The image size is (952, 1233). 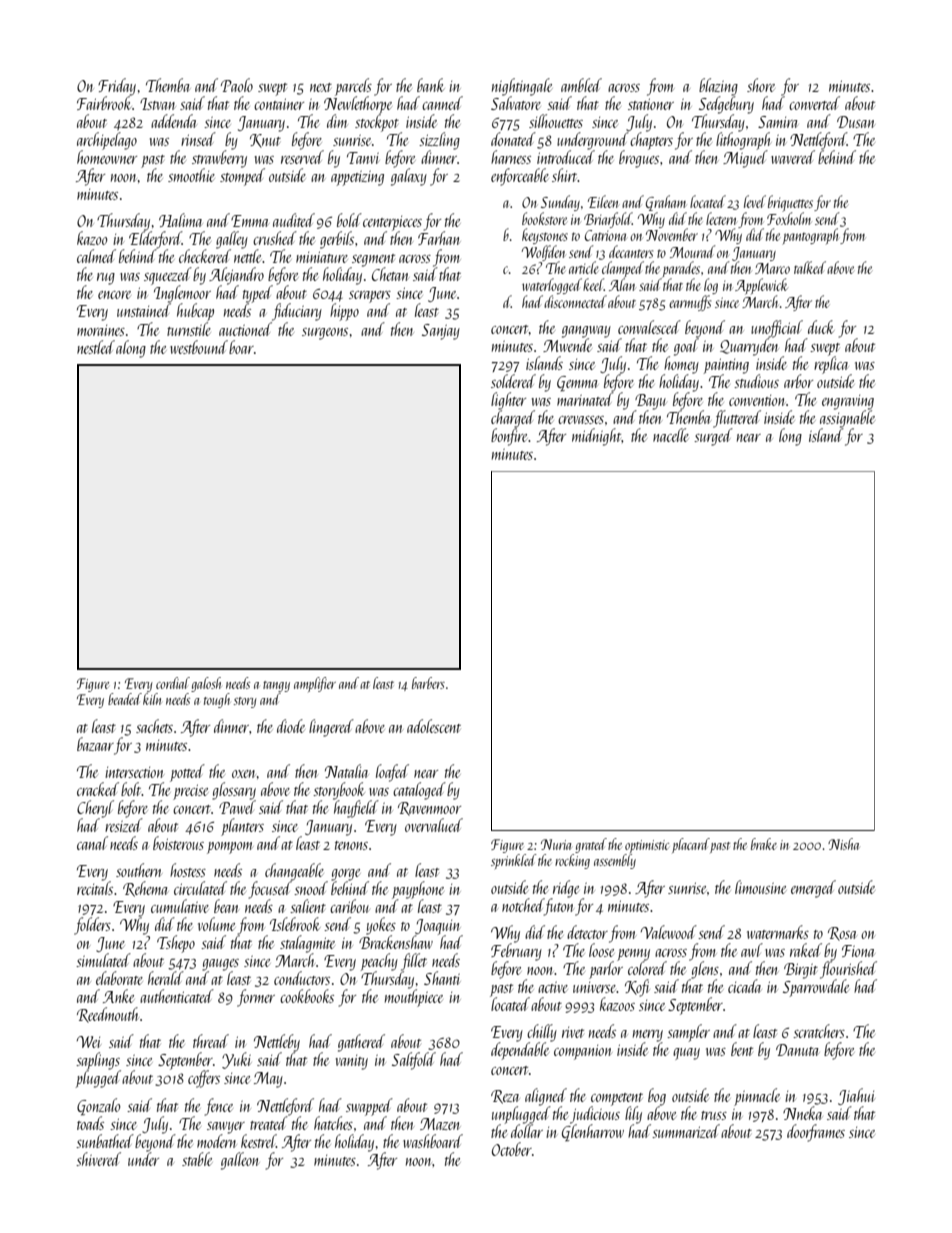 What do you see at coordinates (204, 1079) in the document?
I see `coffers` at bounding box center [204, 1079].
